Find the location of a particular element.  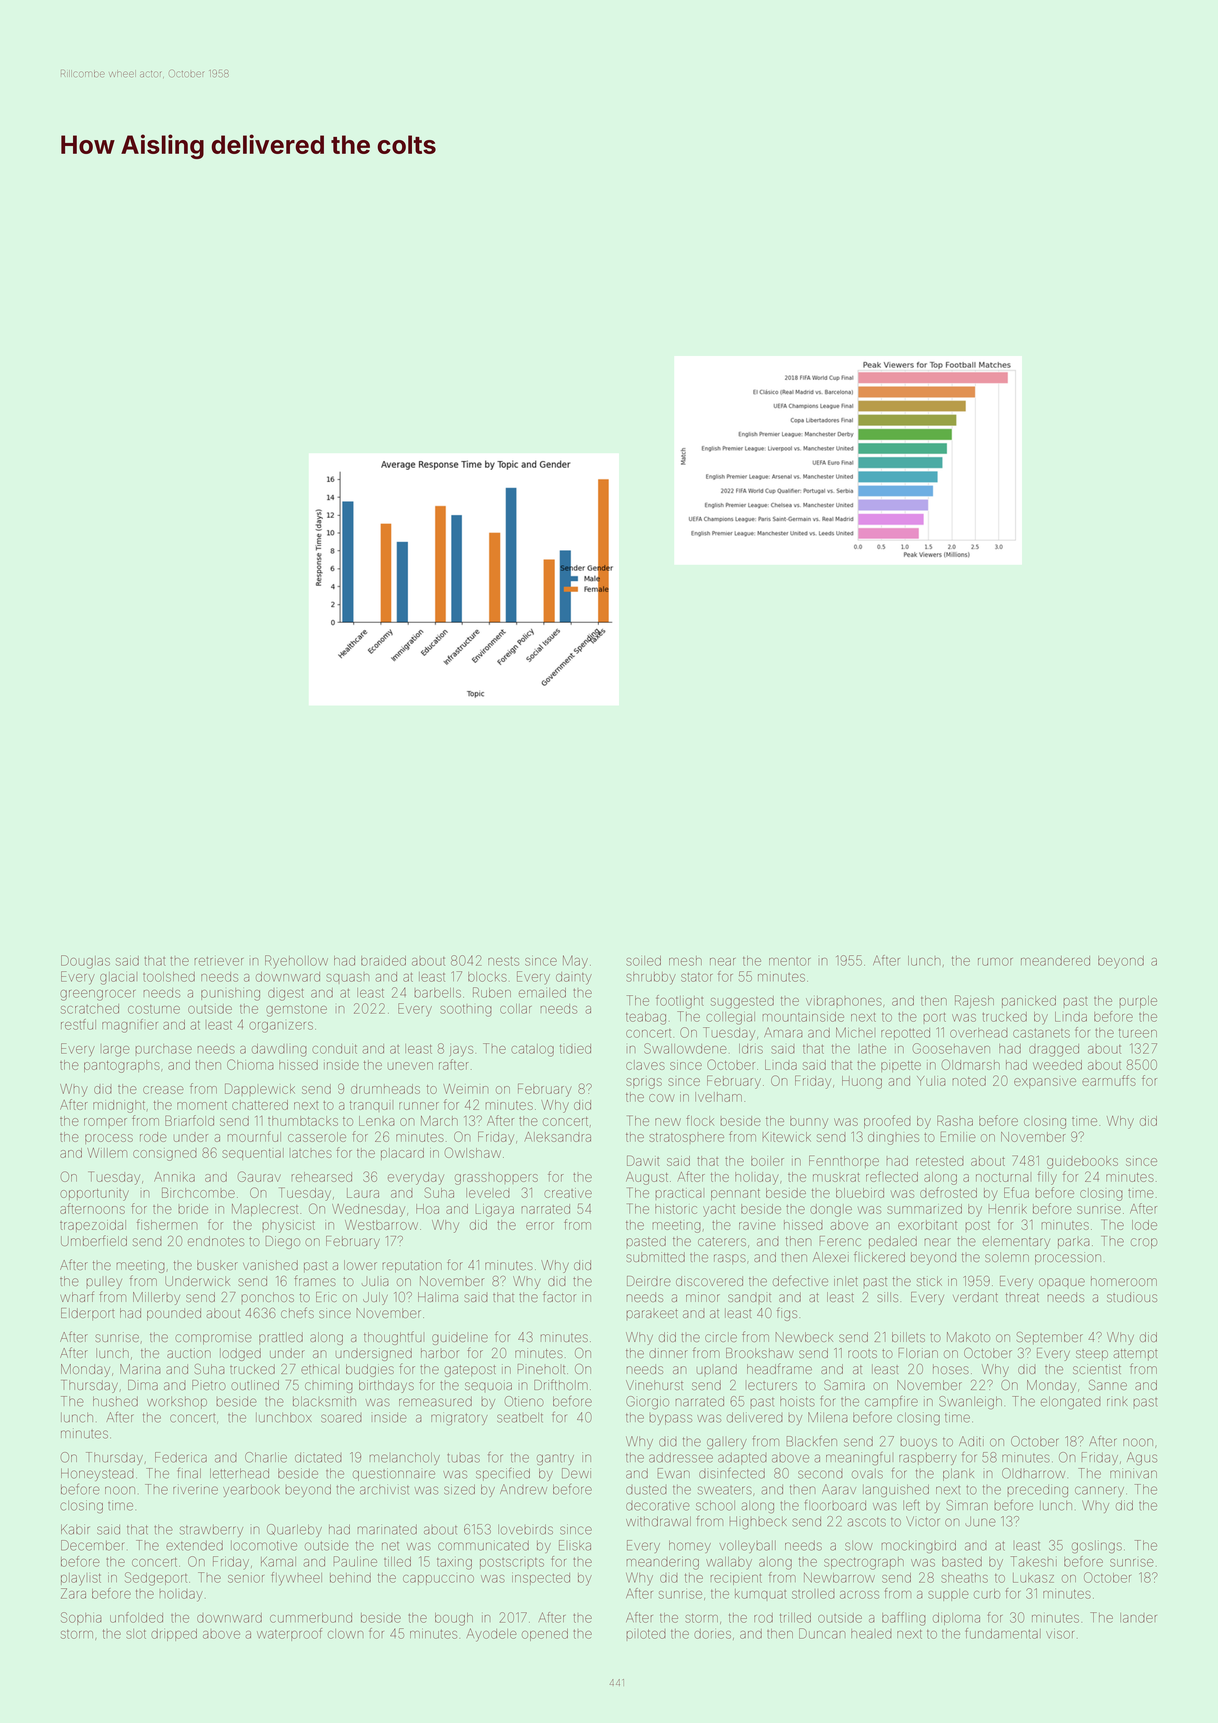

Chioma is located at coordinates (250, 1064).
